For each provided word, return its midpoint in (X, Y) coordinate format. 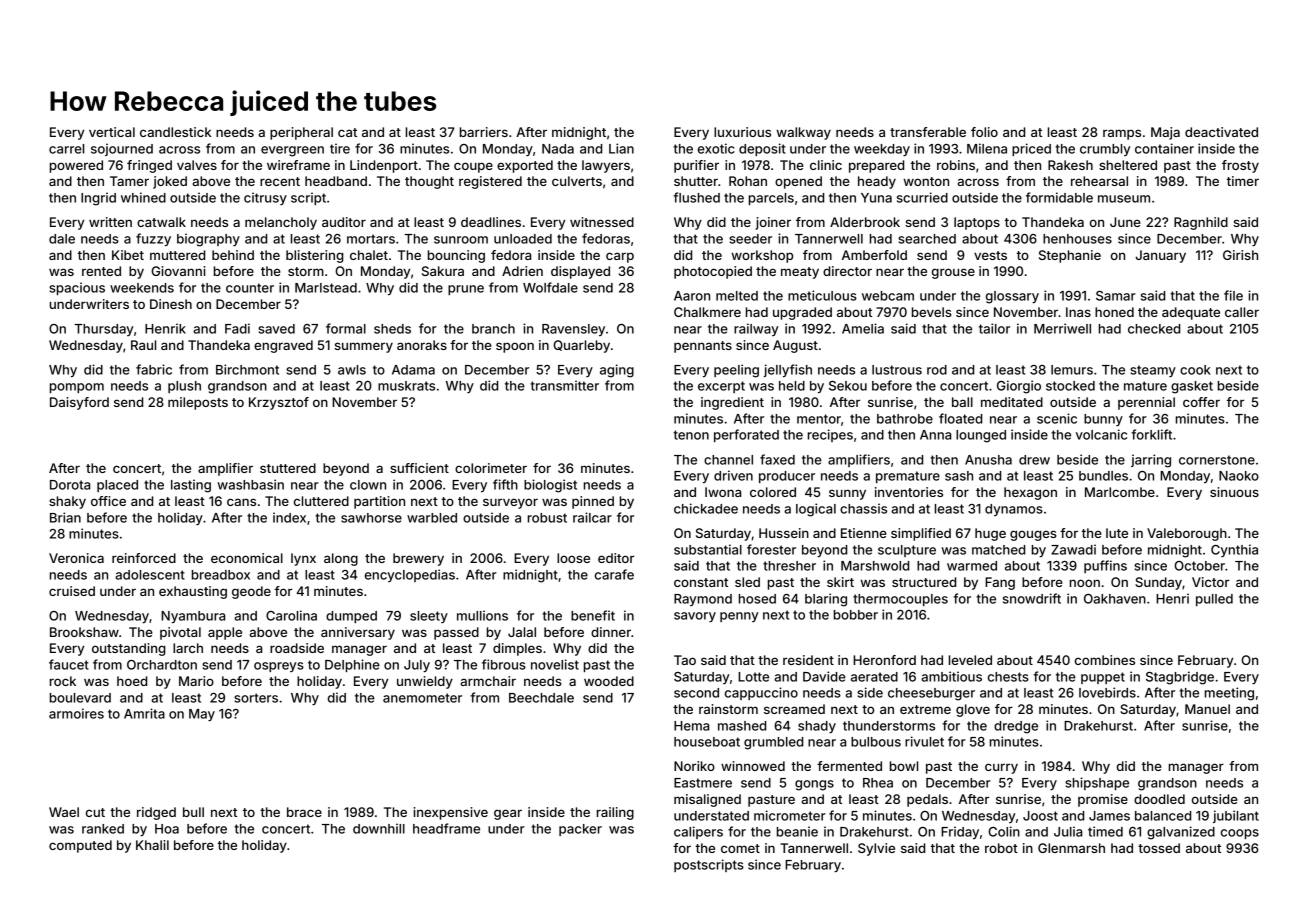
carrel (66, 149)
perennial (1146, 403)
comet (740, 848)
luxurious (742, 132)
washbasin (250, 484)
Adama (413, 370)
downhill (379, 828)
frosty (1240, 166)
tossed (1159, 848)
